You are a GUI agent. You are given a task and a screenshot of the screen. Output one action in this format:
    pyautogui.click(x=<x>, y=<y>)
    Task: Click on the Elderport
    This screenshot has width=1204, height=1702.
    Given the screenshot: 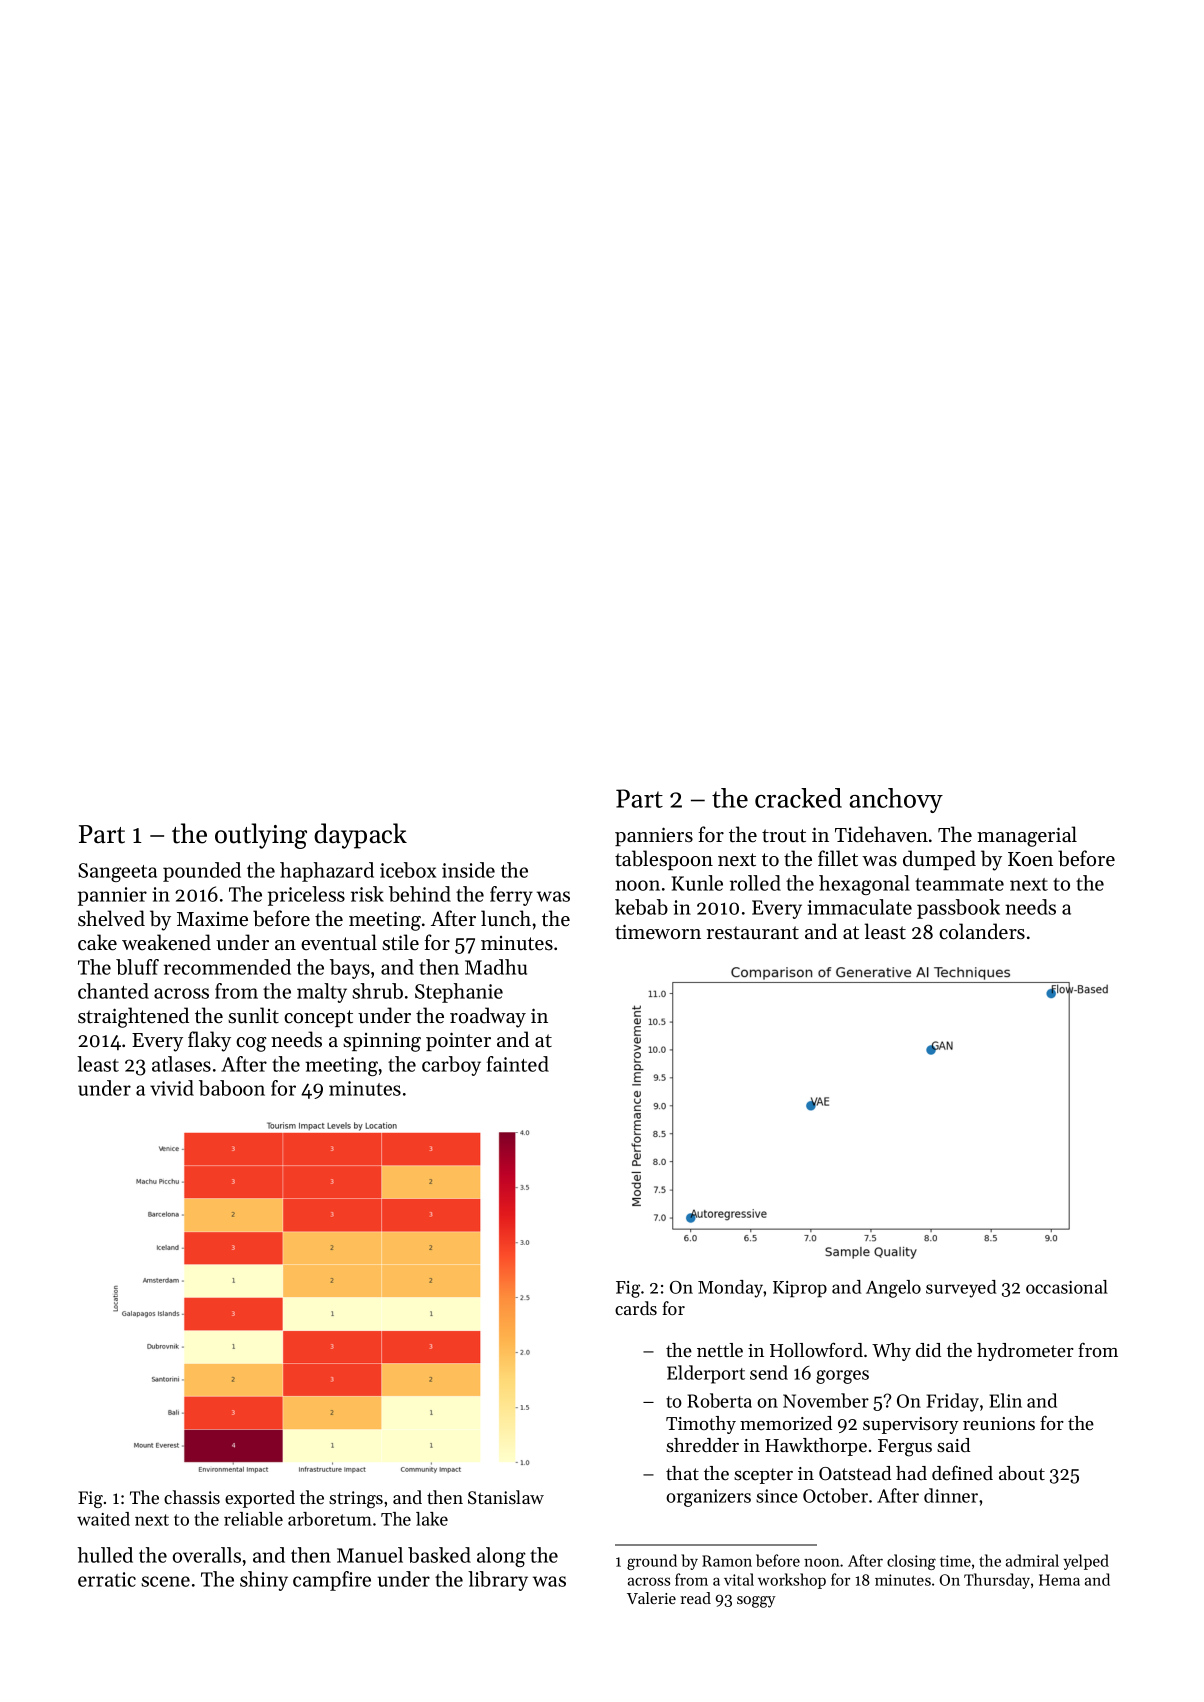 What is the action you would take?
    pyautogui.click(x=706, y=1374)
